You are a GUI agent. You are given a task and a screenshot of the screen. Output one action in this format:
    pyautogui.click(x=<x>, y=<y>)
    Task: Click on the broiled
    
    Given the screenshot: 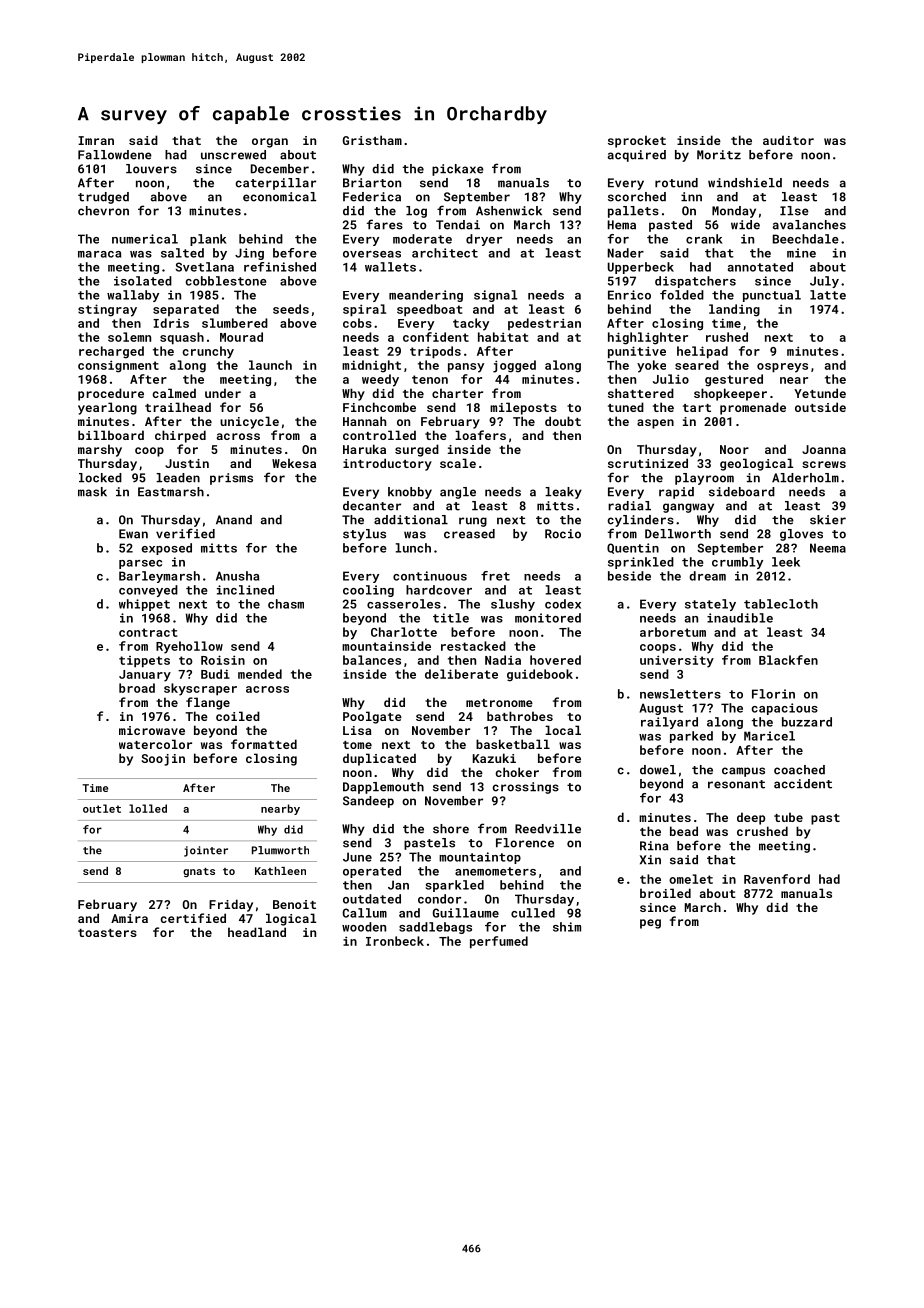 What is the action you would take?
    pyautogui.click(x=665, y=893)
